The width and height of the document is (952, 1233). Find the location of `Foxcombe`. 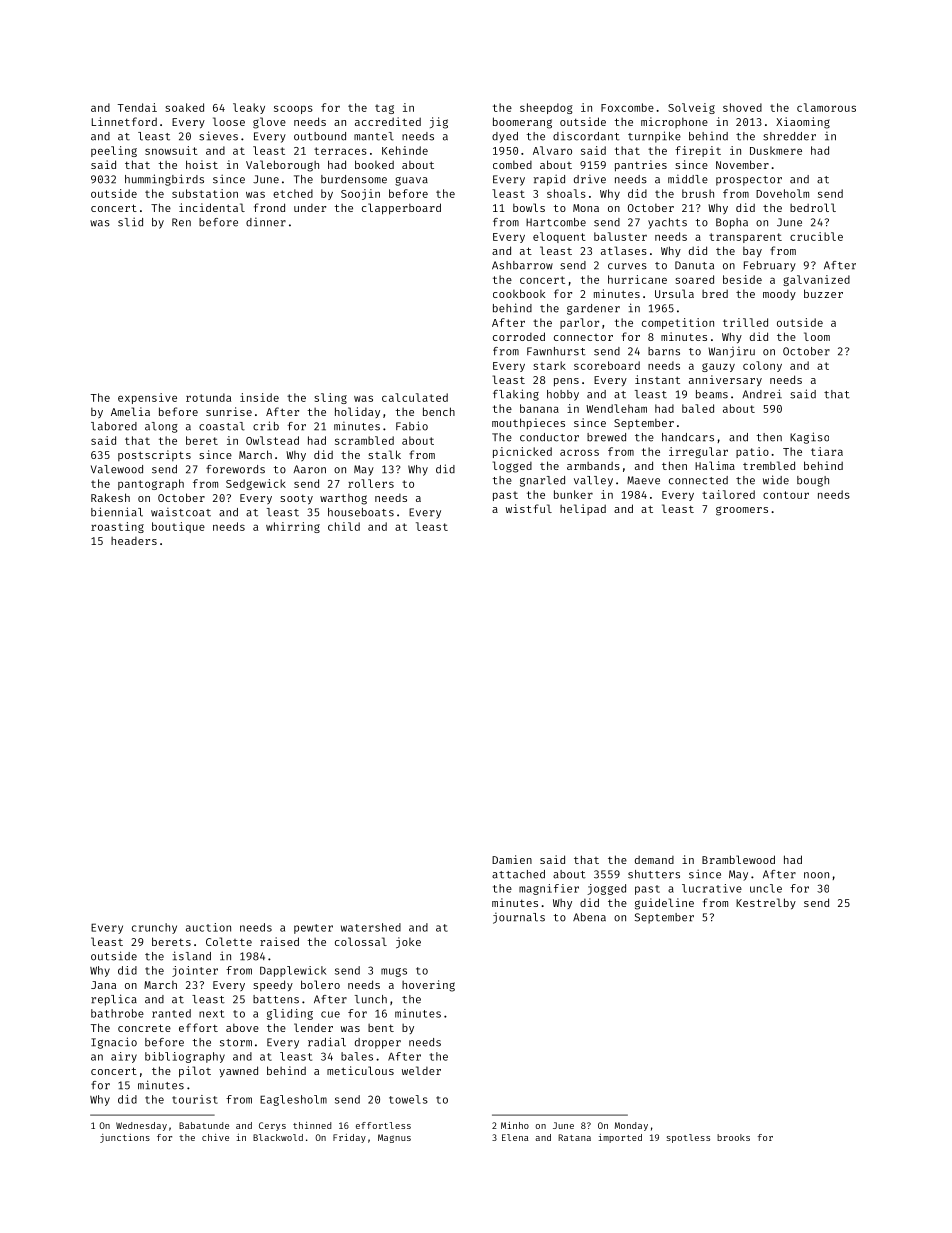

Foxcombe is located at coordinates (627, 107).
